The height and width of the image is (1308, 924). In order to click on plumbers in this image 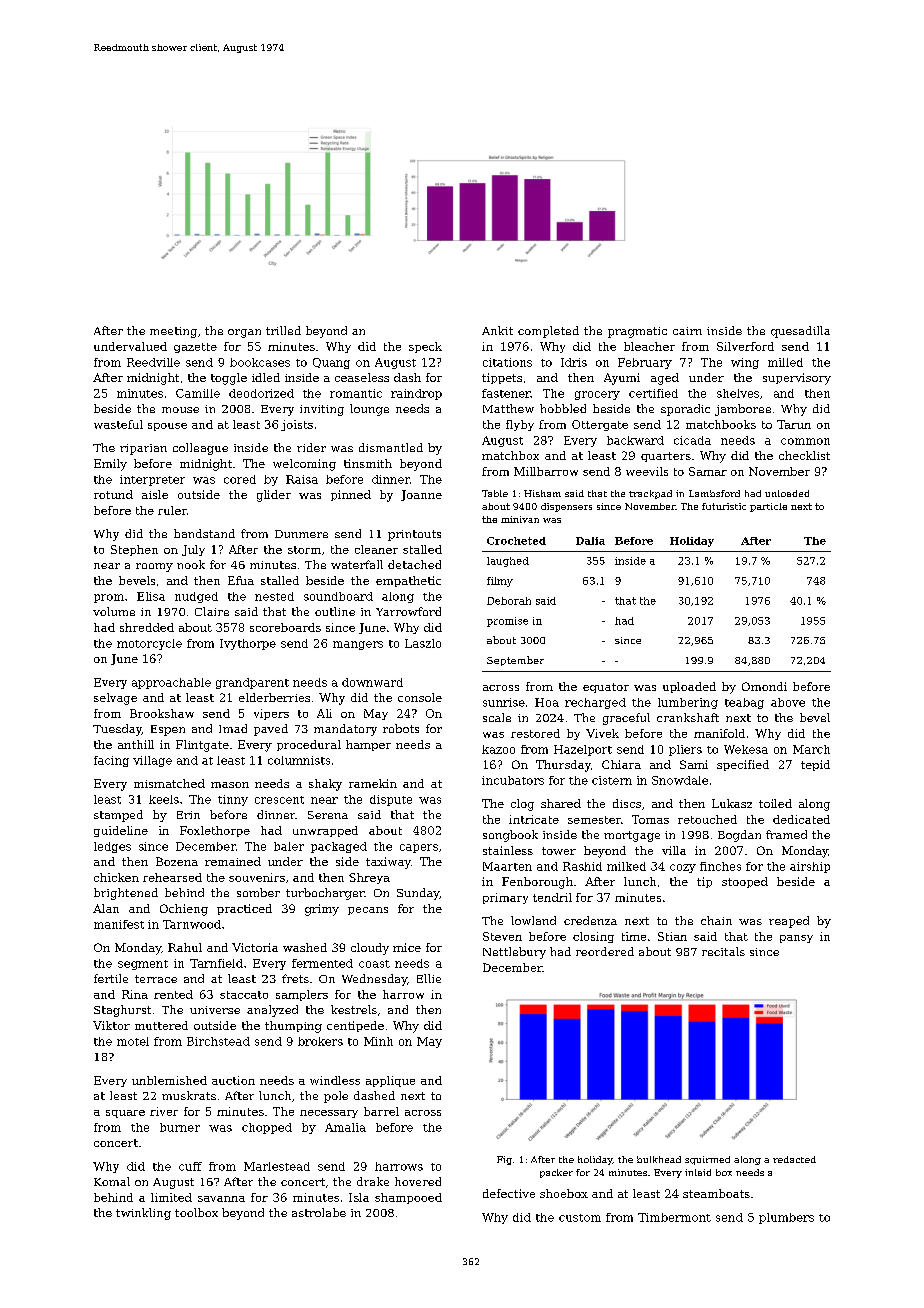, I will do `click(786, 1218)`.
